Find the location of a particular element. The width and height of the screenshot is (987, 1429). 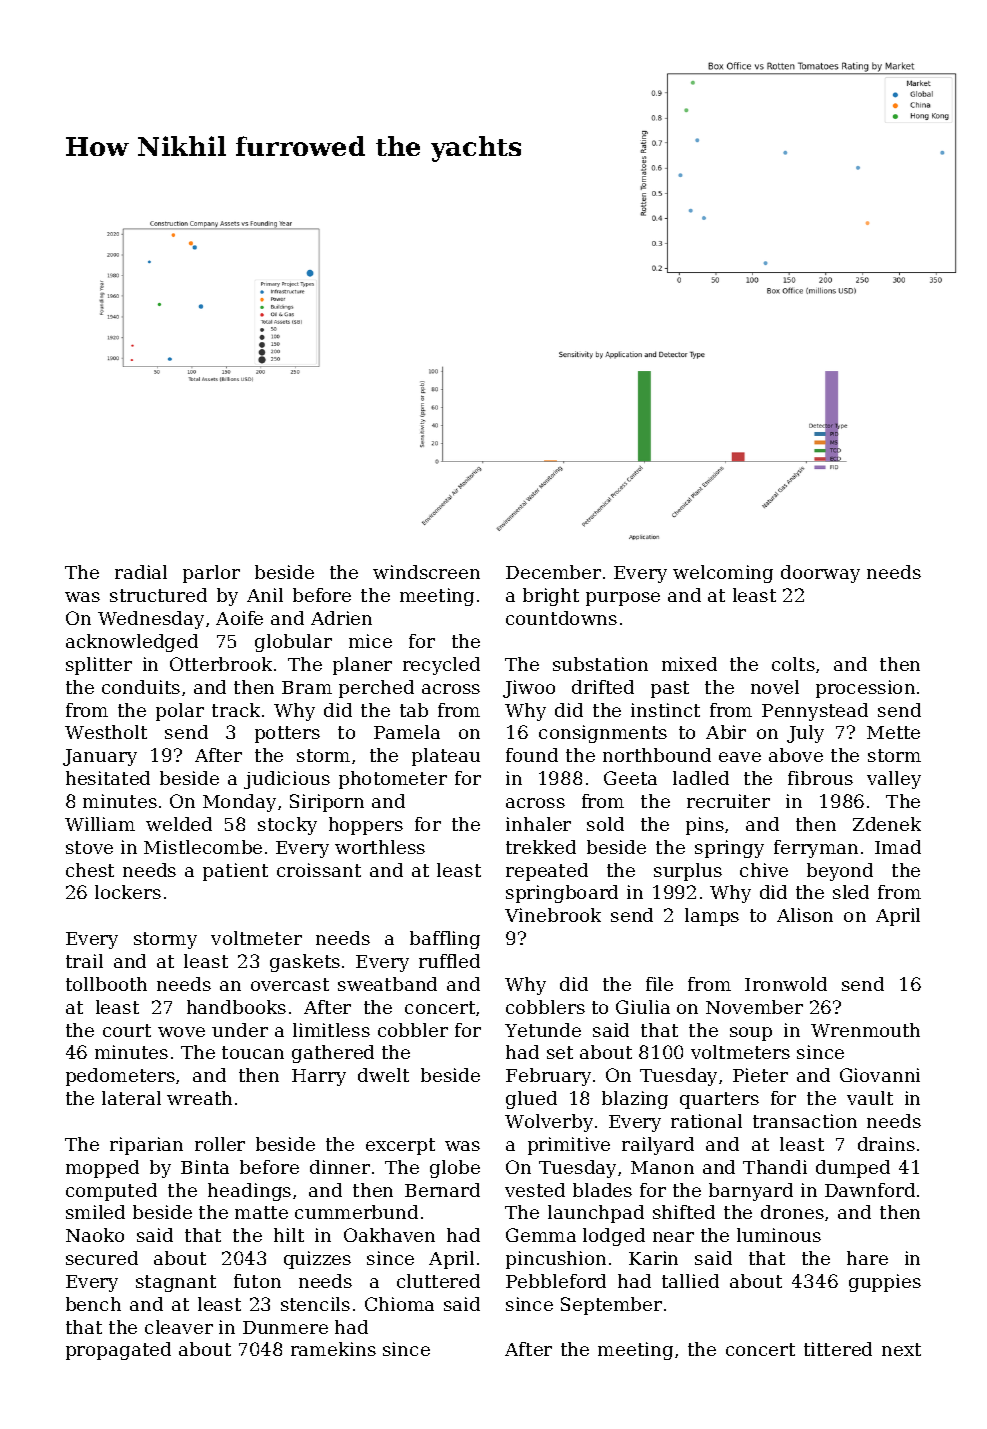

roller is located at coordinates (220, 1144).
